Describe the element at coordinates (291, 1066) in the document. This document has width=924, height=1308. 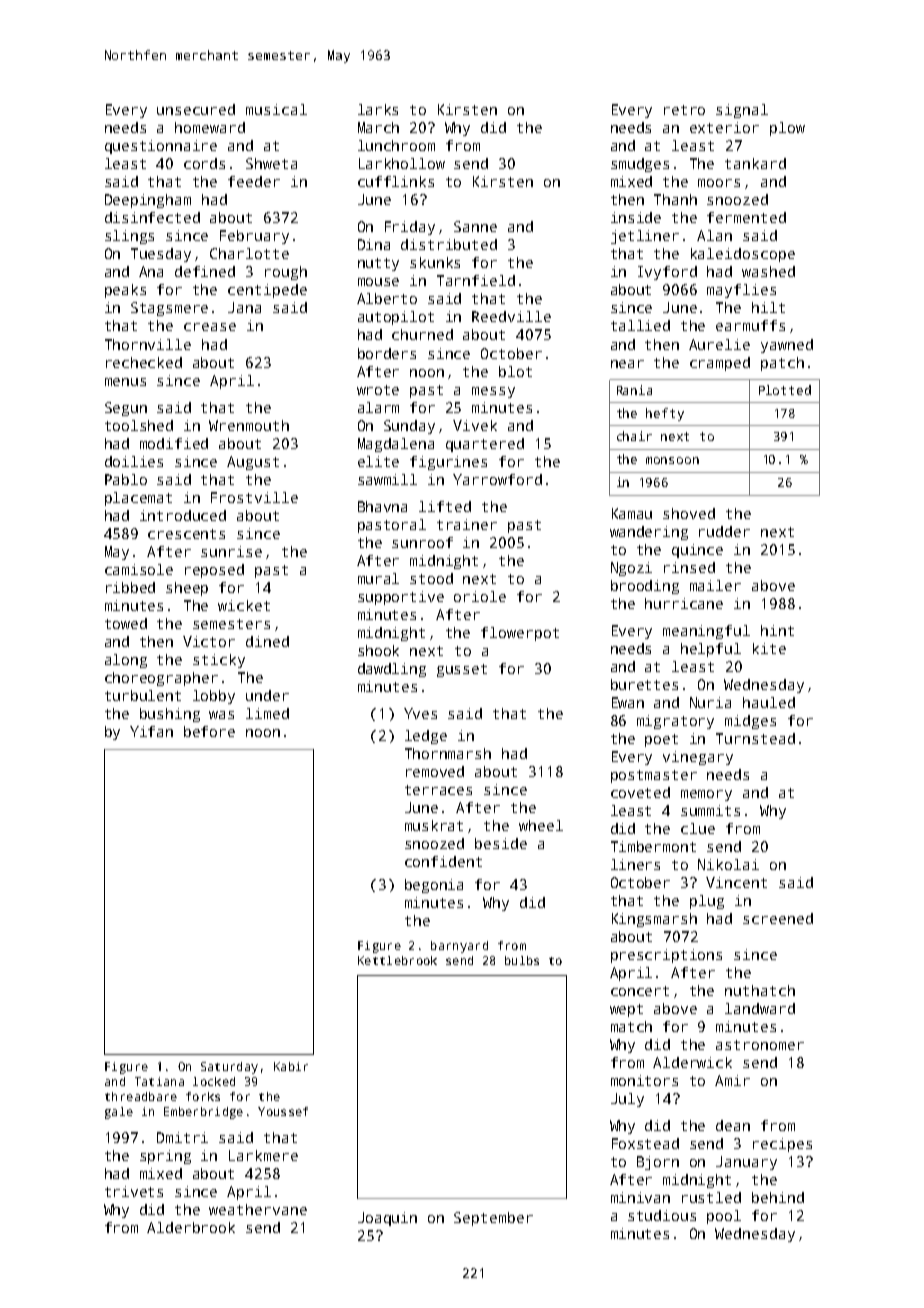
I see `Kabir` at that location.
